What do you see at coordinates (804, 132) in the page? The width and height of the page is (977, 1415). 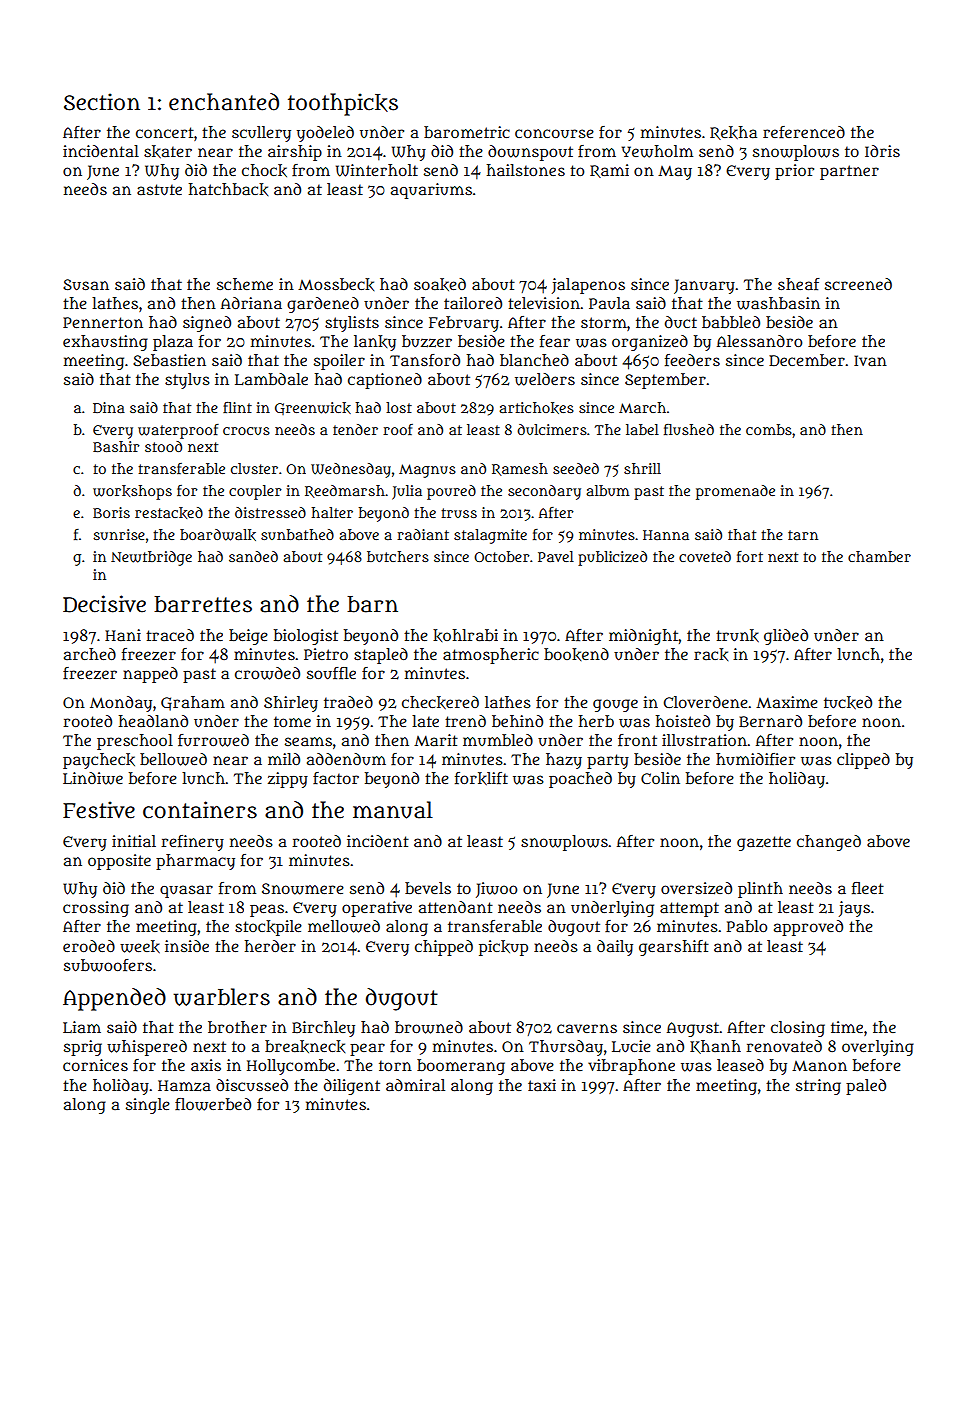 I see `referenced` at bounding box center [804, 132].
